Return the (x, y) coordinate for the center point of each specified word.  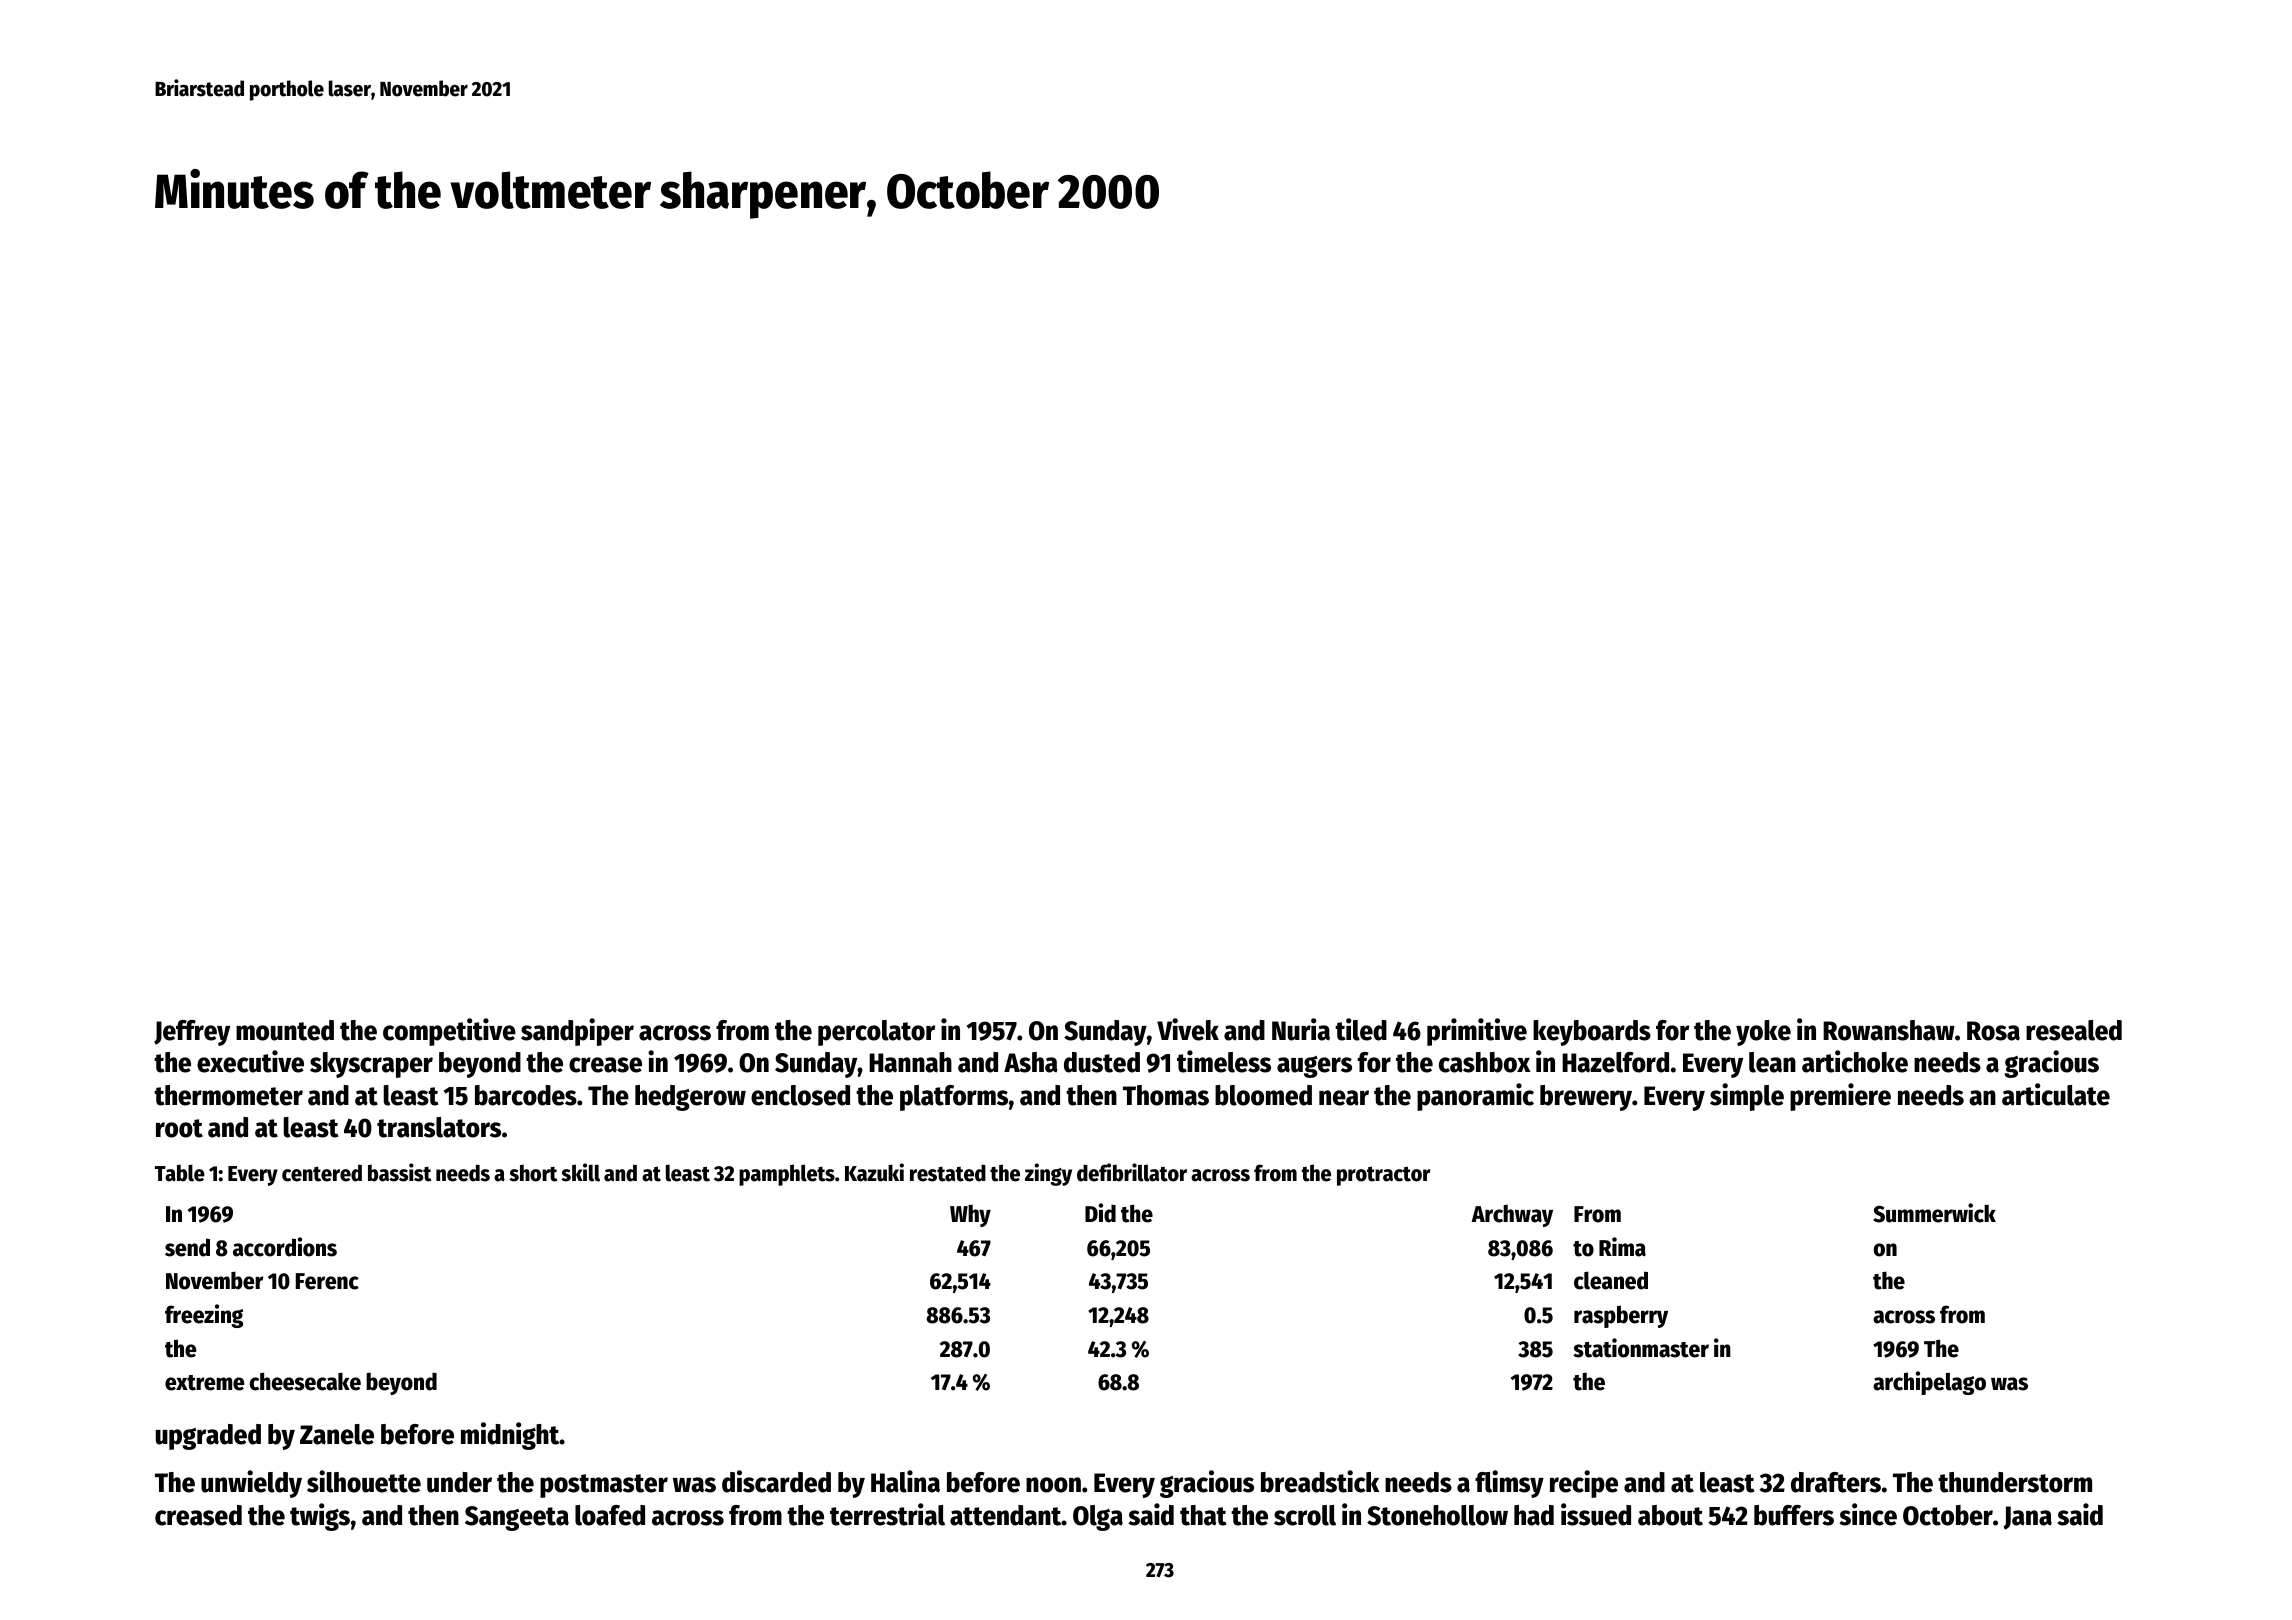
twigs (320, 1517)
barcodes (526, 1095)
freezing (204, 1316)
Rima (1622, 1247)
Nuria (1301, 1029)
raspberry (1621, 1316)
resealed (2074, 1030)
